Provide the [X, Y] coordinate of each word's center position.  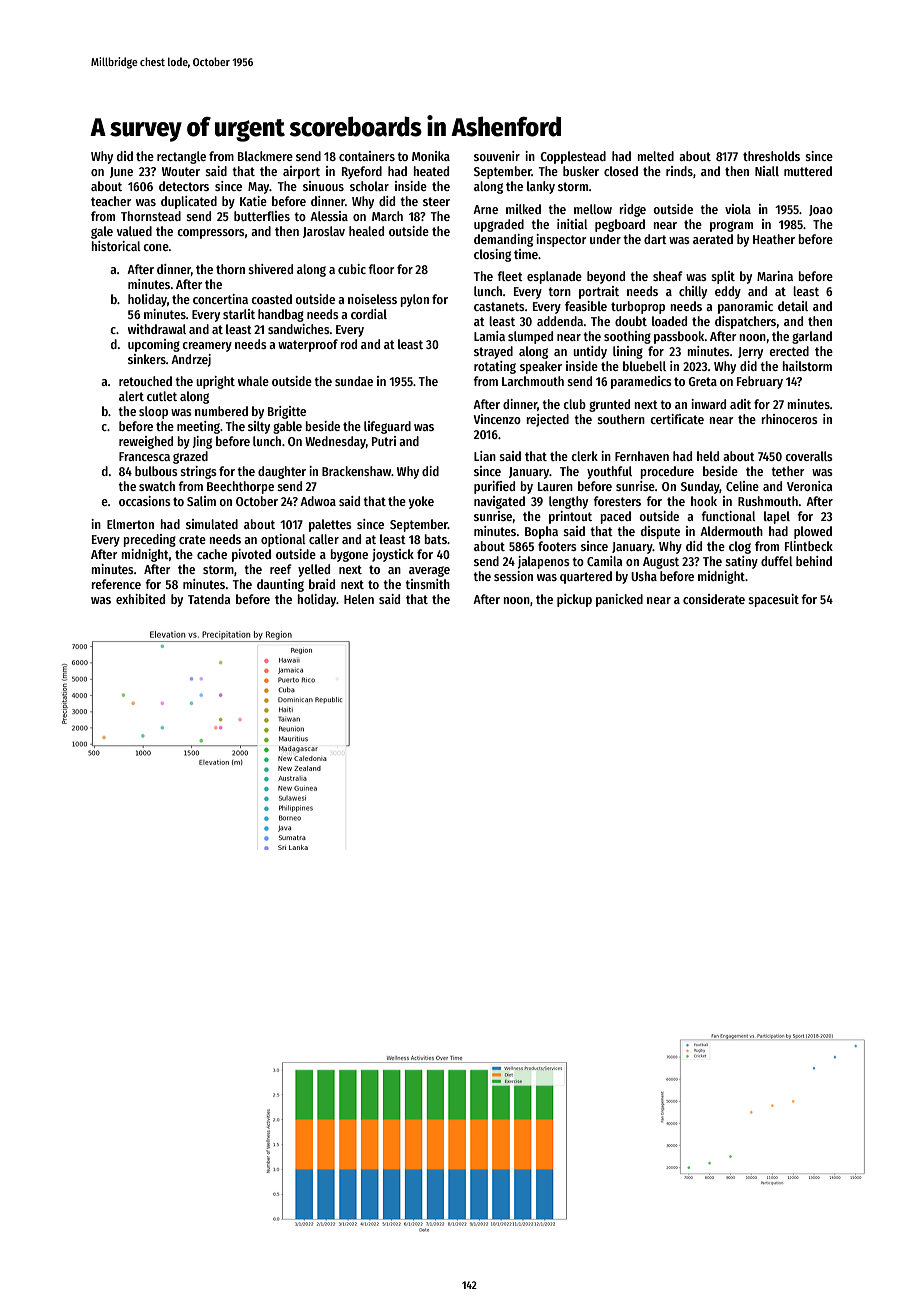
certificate [677, 419]
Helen [359, 599]
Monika [431, 156]
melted [655, 156]
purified [494, 487]
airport [301, 172]
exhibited [140, 599]
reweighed [146, 442]
